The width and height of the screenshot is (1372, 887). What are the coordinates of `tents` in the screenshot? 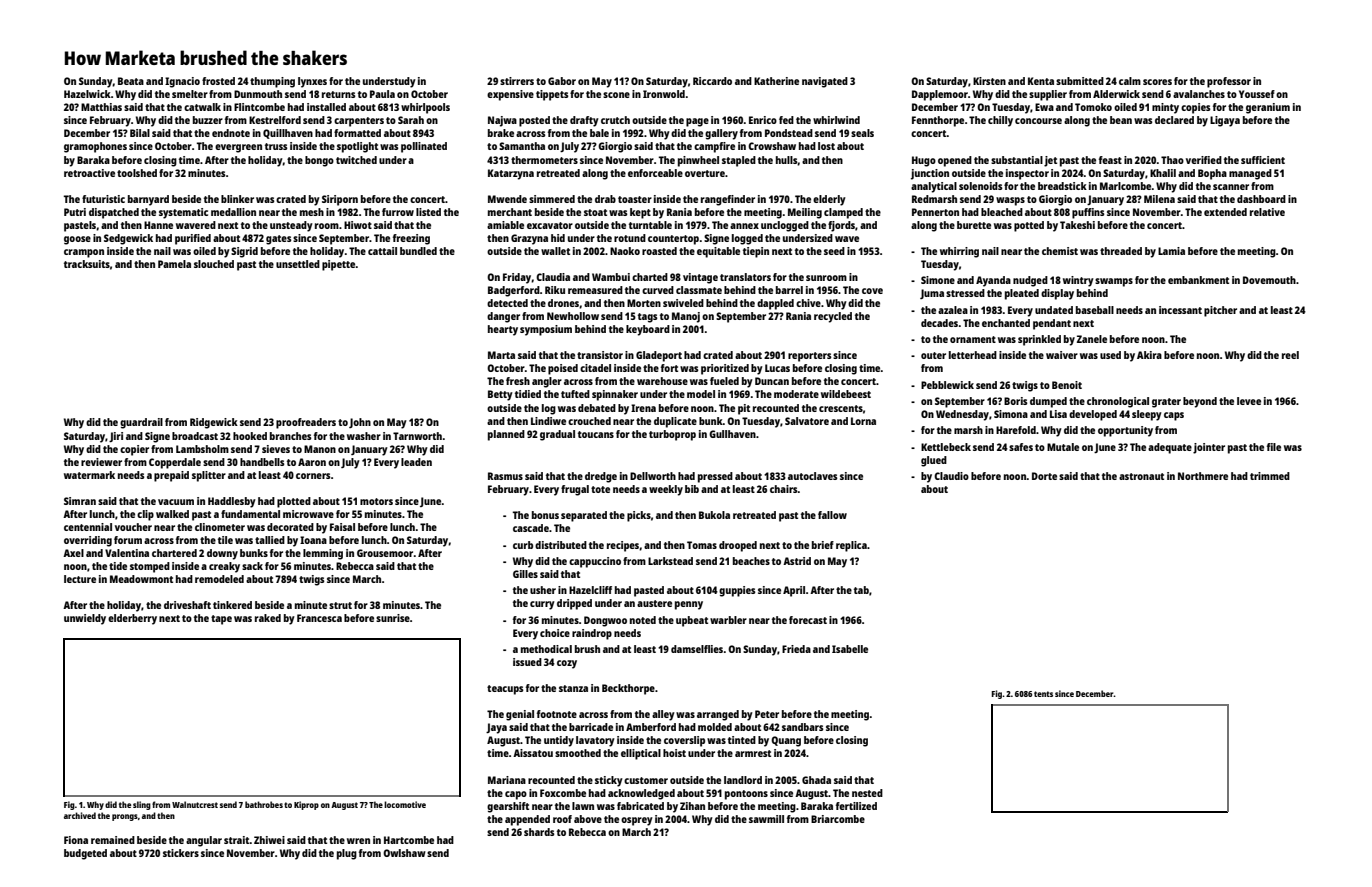 It's located at (1043, 694).
